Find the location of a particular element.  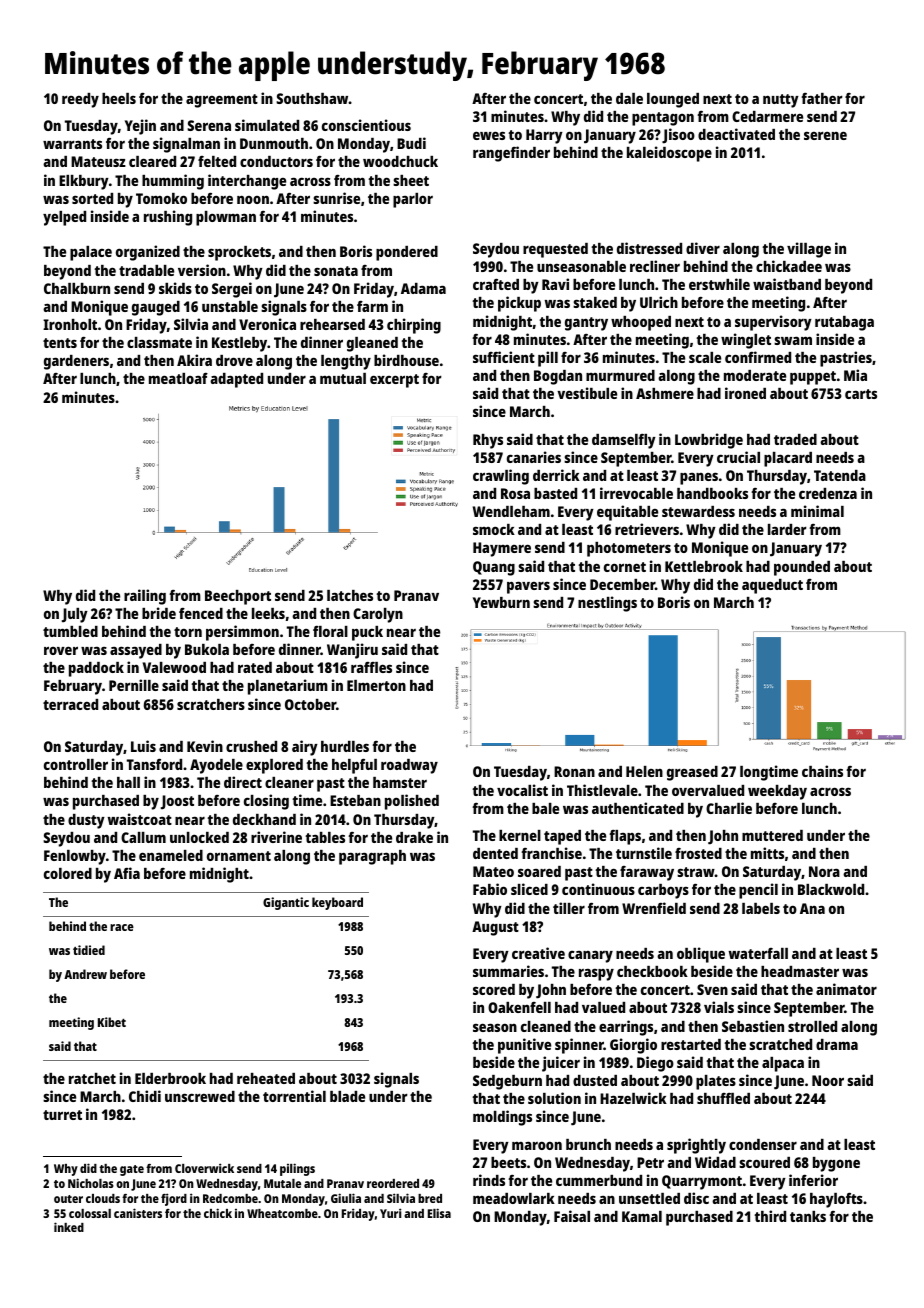

sunrise is located at coordinates (336, 198).
